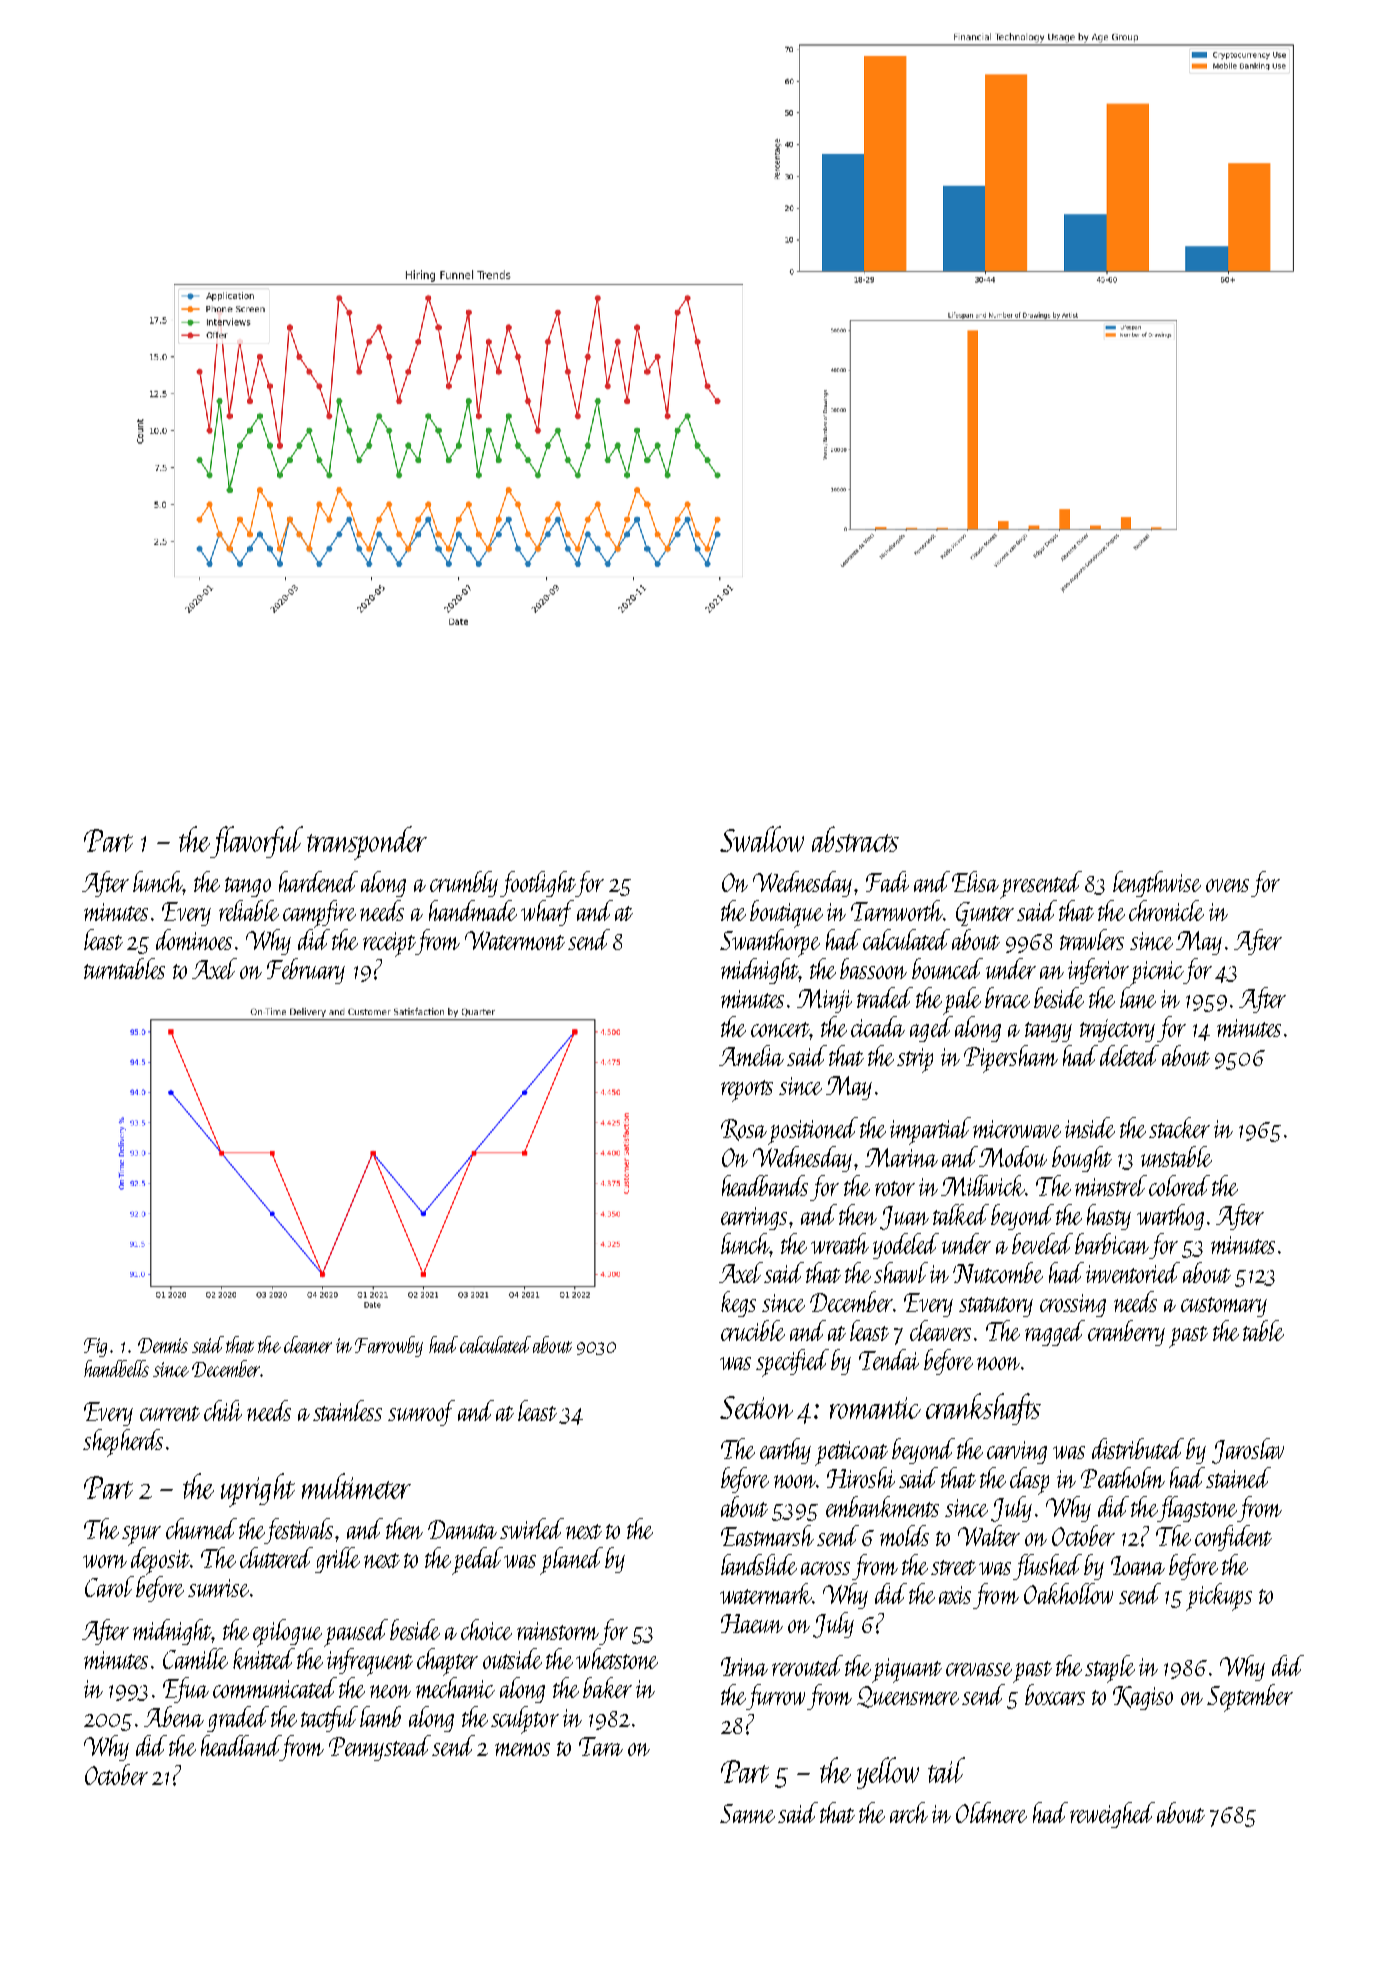 This screenshot has width=1386, height=1969. What do you see at coordinates (751, 1055) in the screenshot?
I see `Amelia` at bounding box center [751, 1055].
